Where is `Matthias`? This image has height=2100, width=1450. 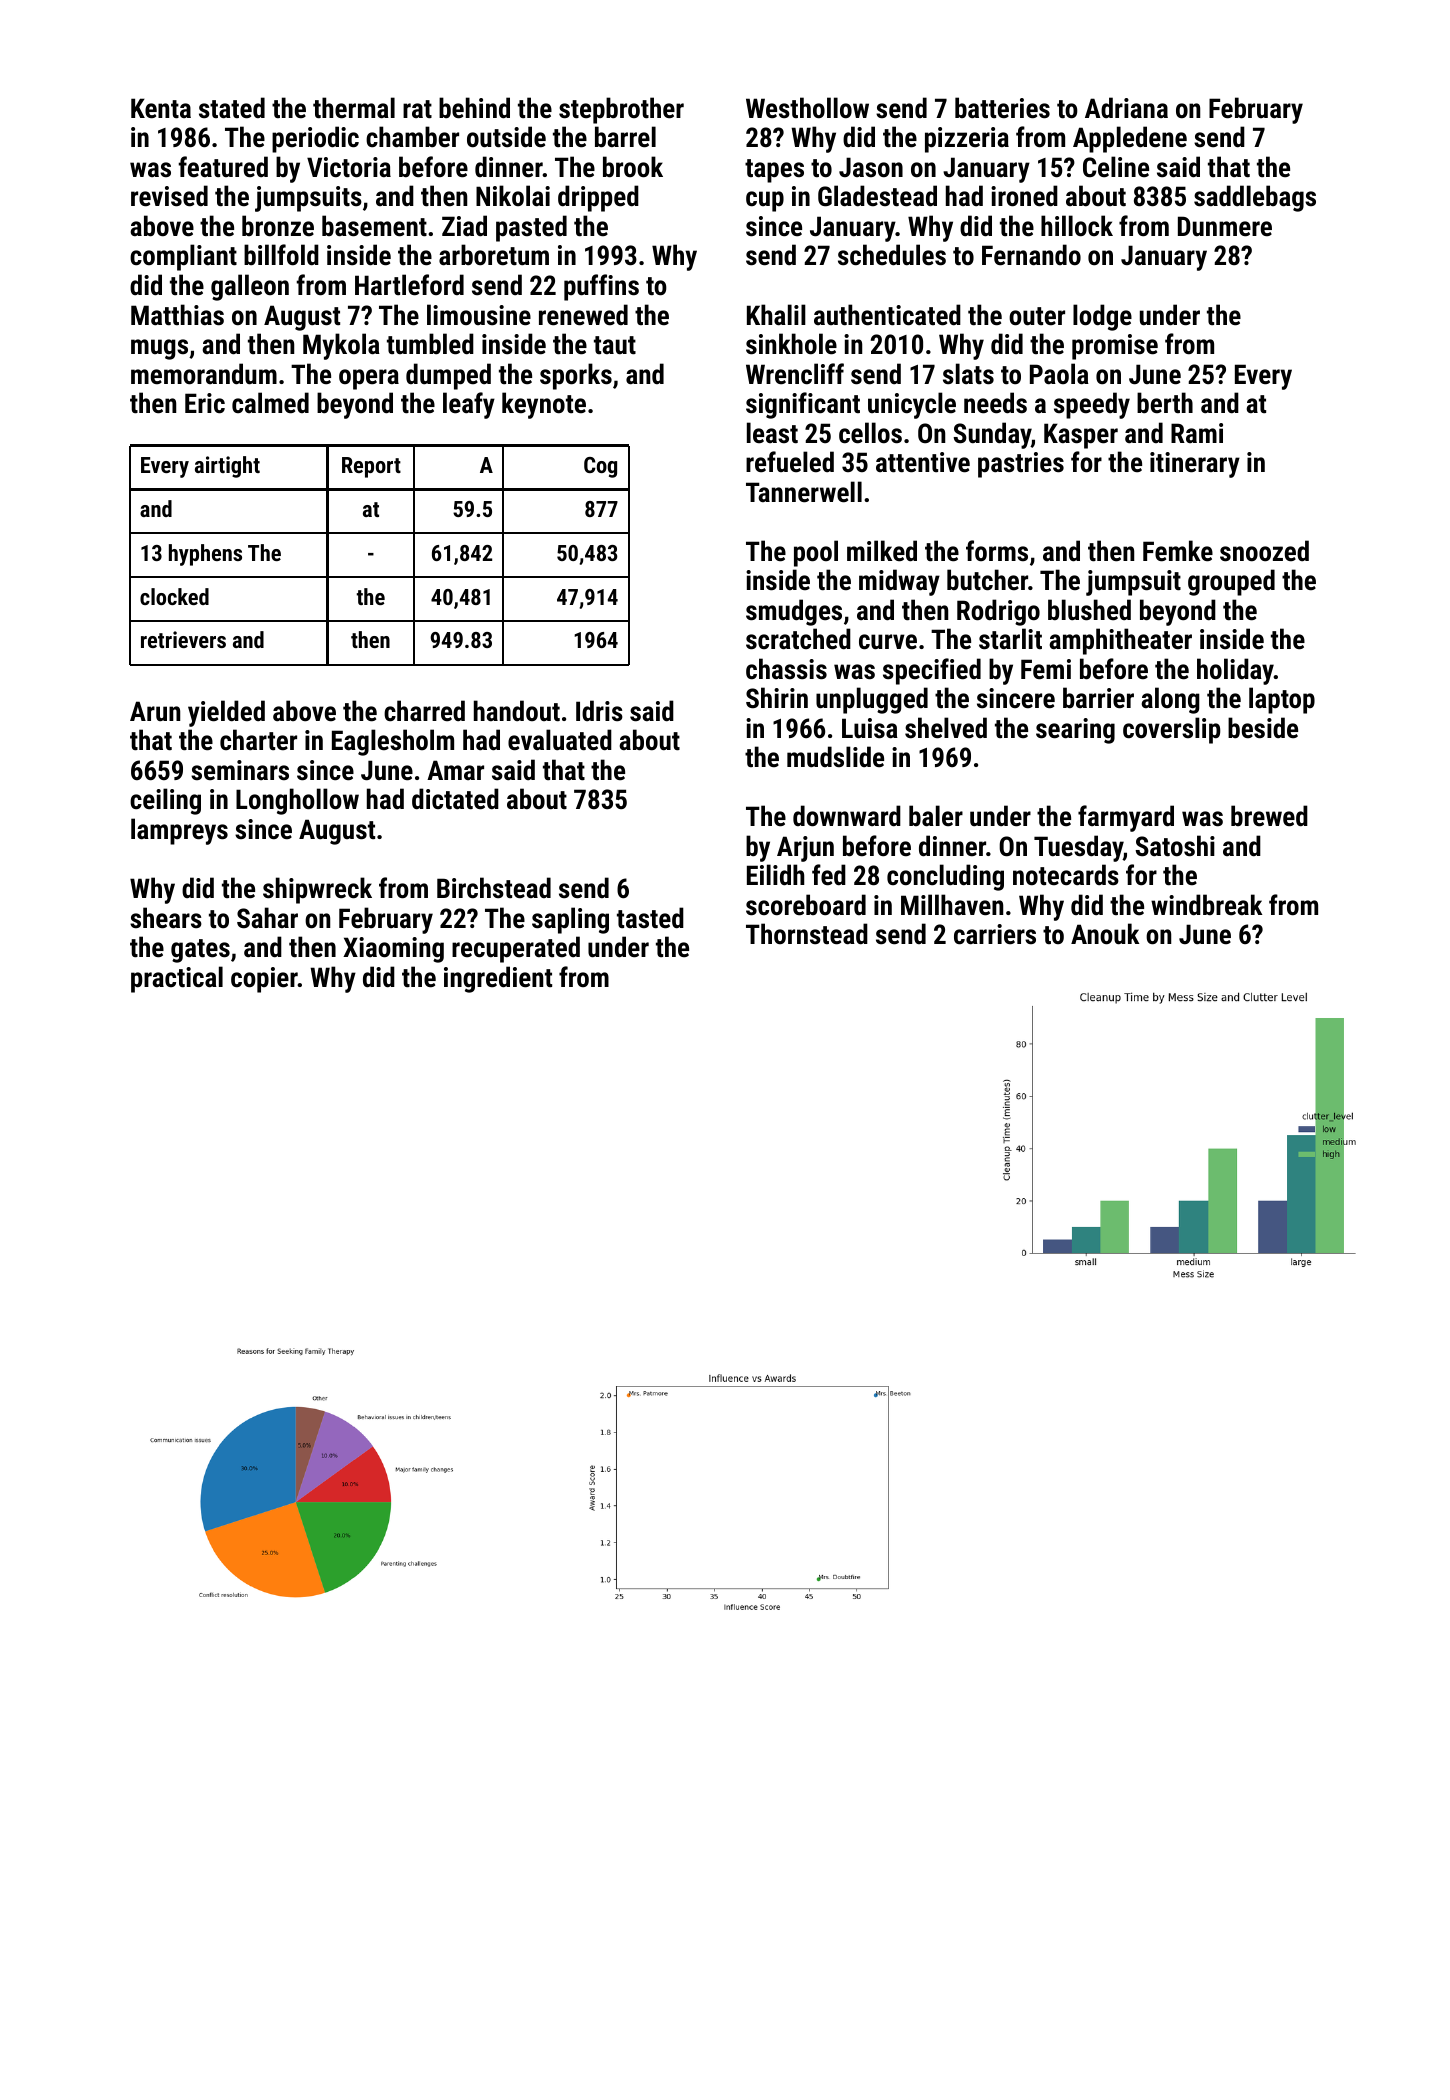
Matthias is located at coordinates (177, 315).
